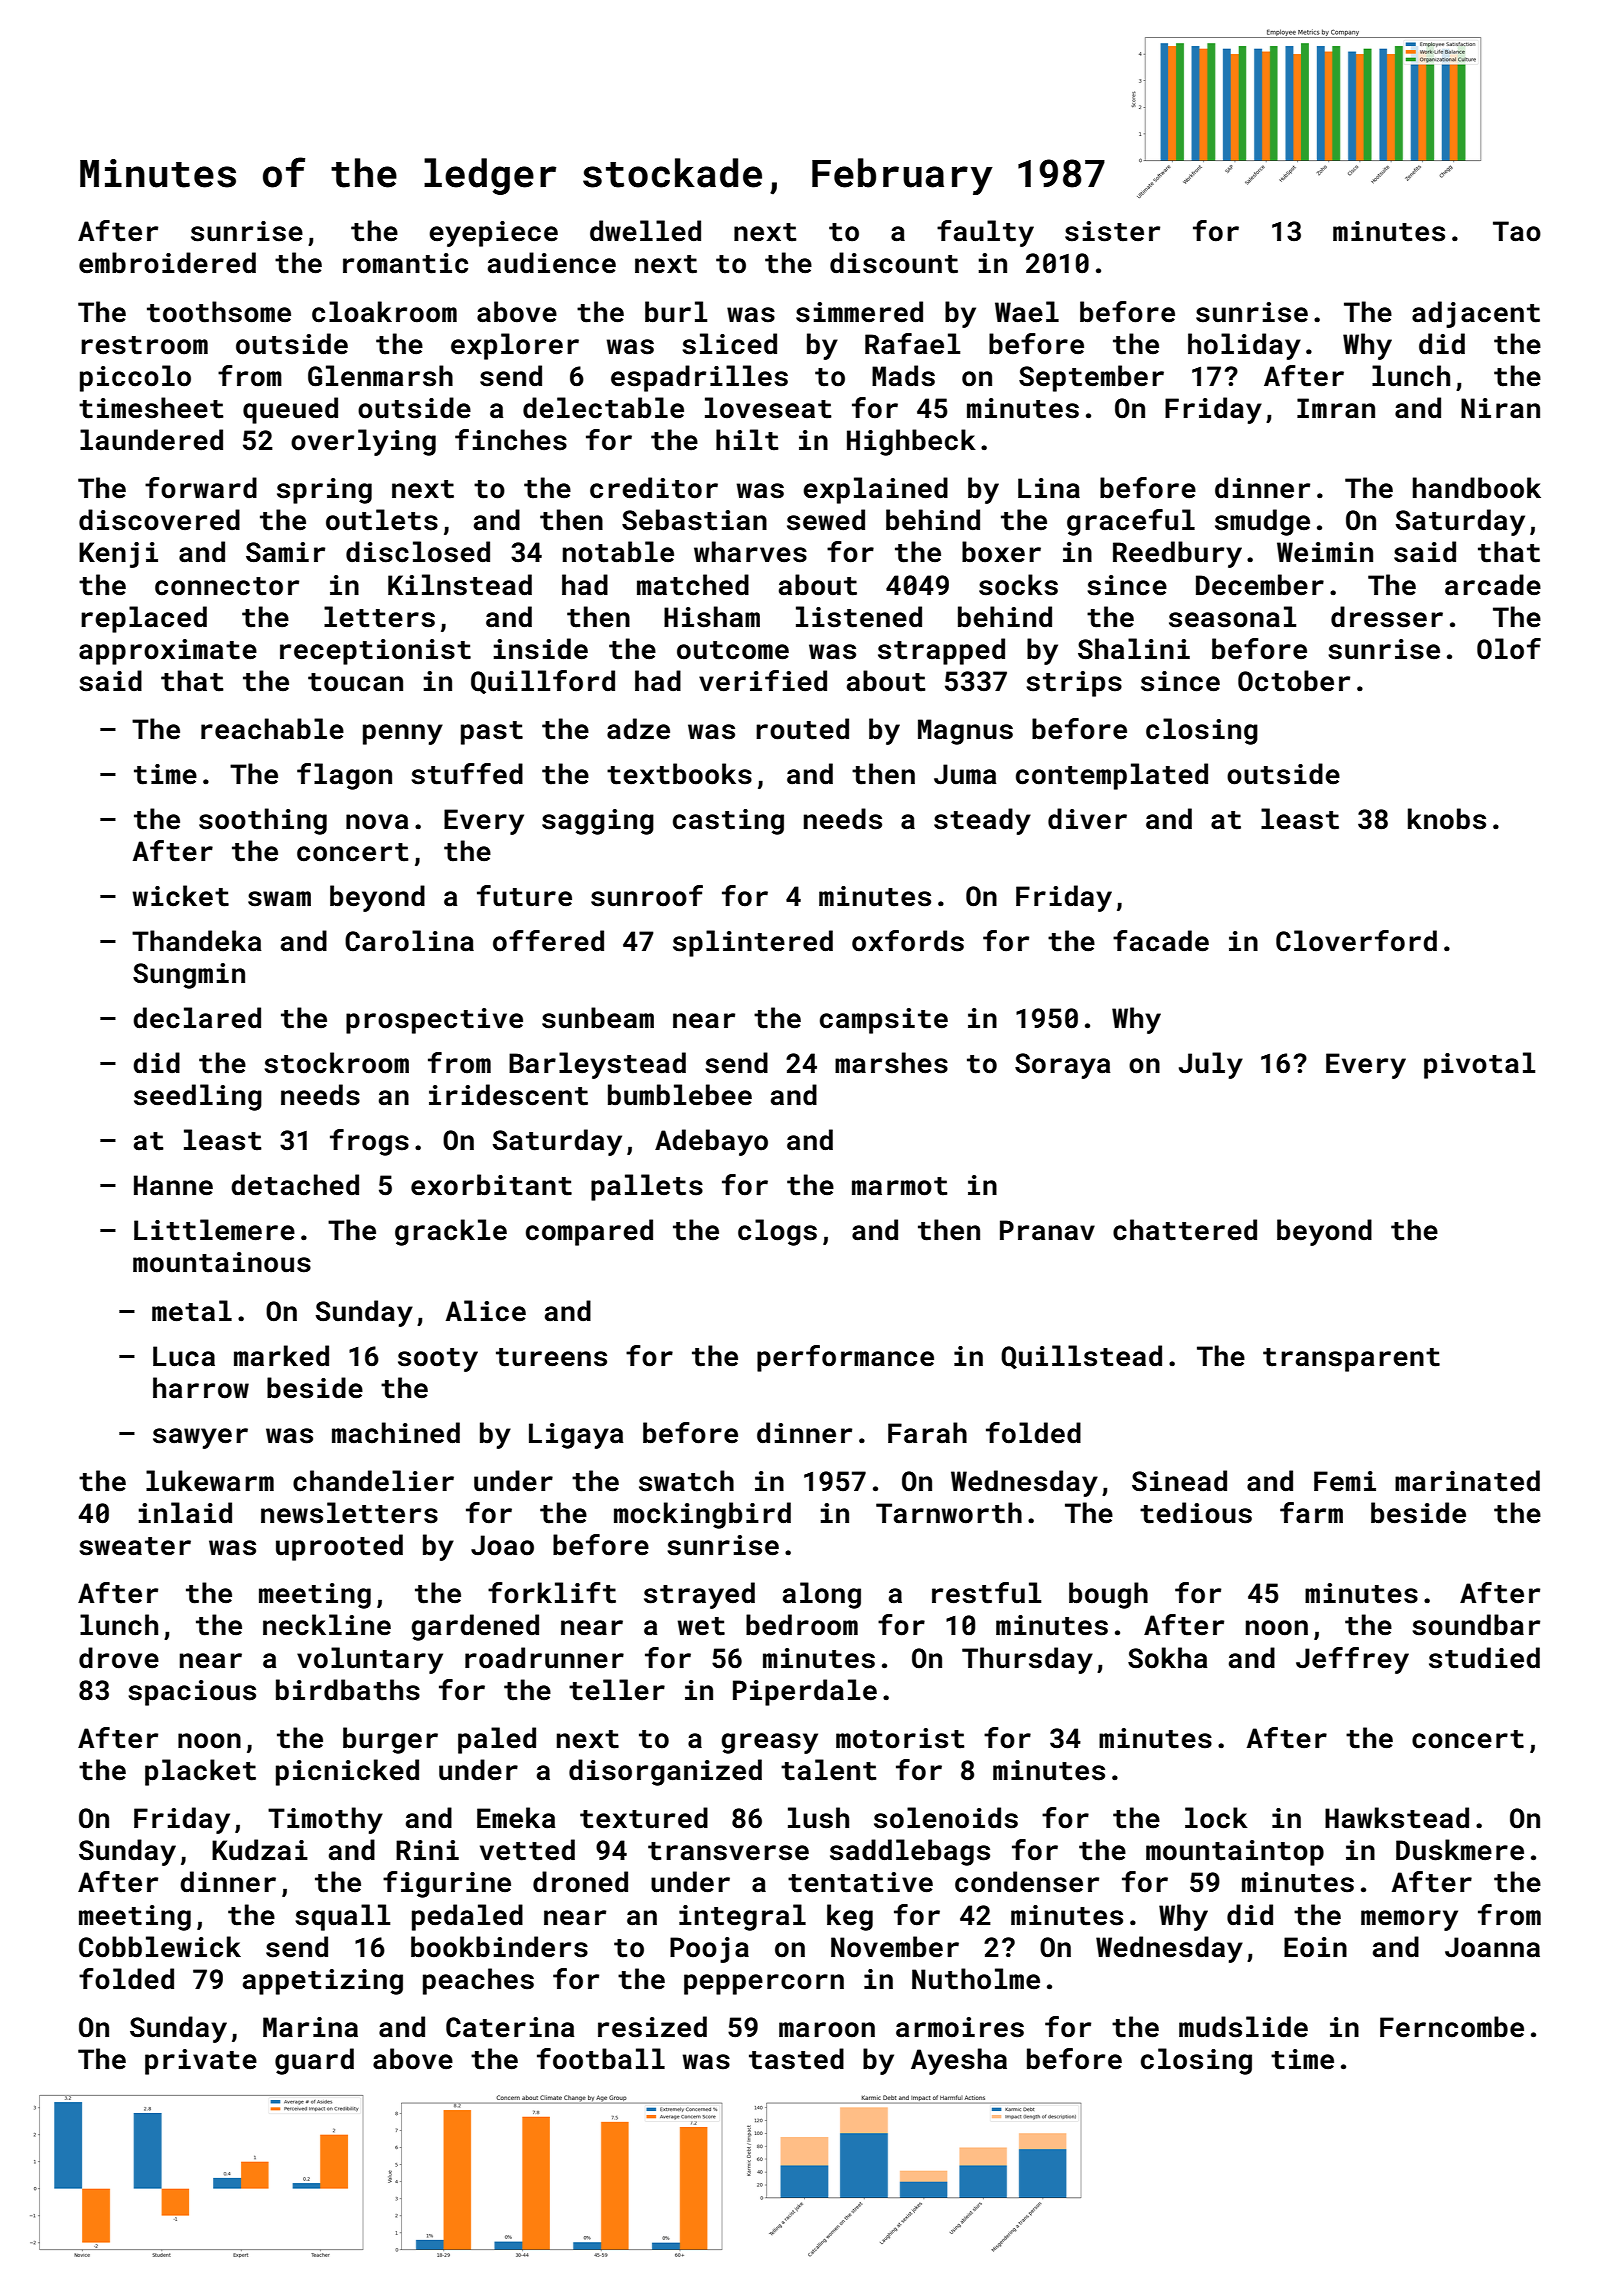 Image resolution: width=1620 pixels, height=2292 pixels. Describe the element at coordinates (290, 410) in the screenshot. I see `queued` at that location.
